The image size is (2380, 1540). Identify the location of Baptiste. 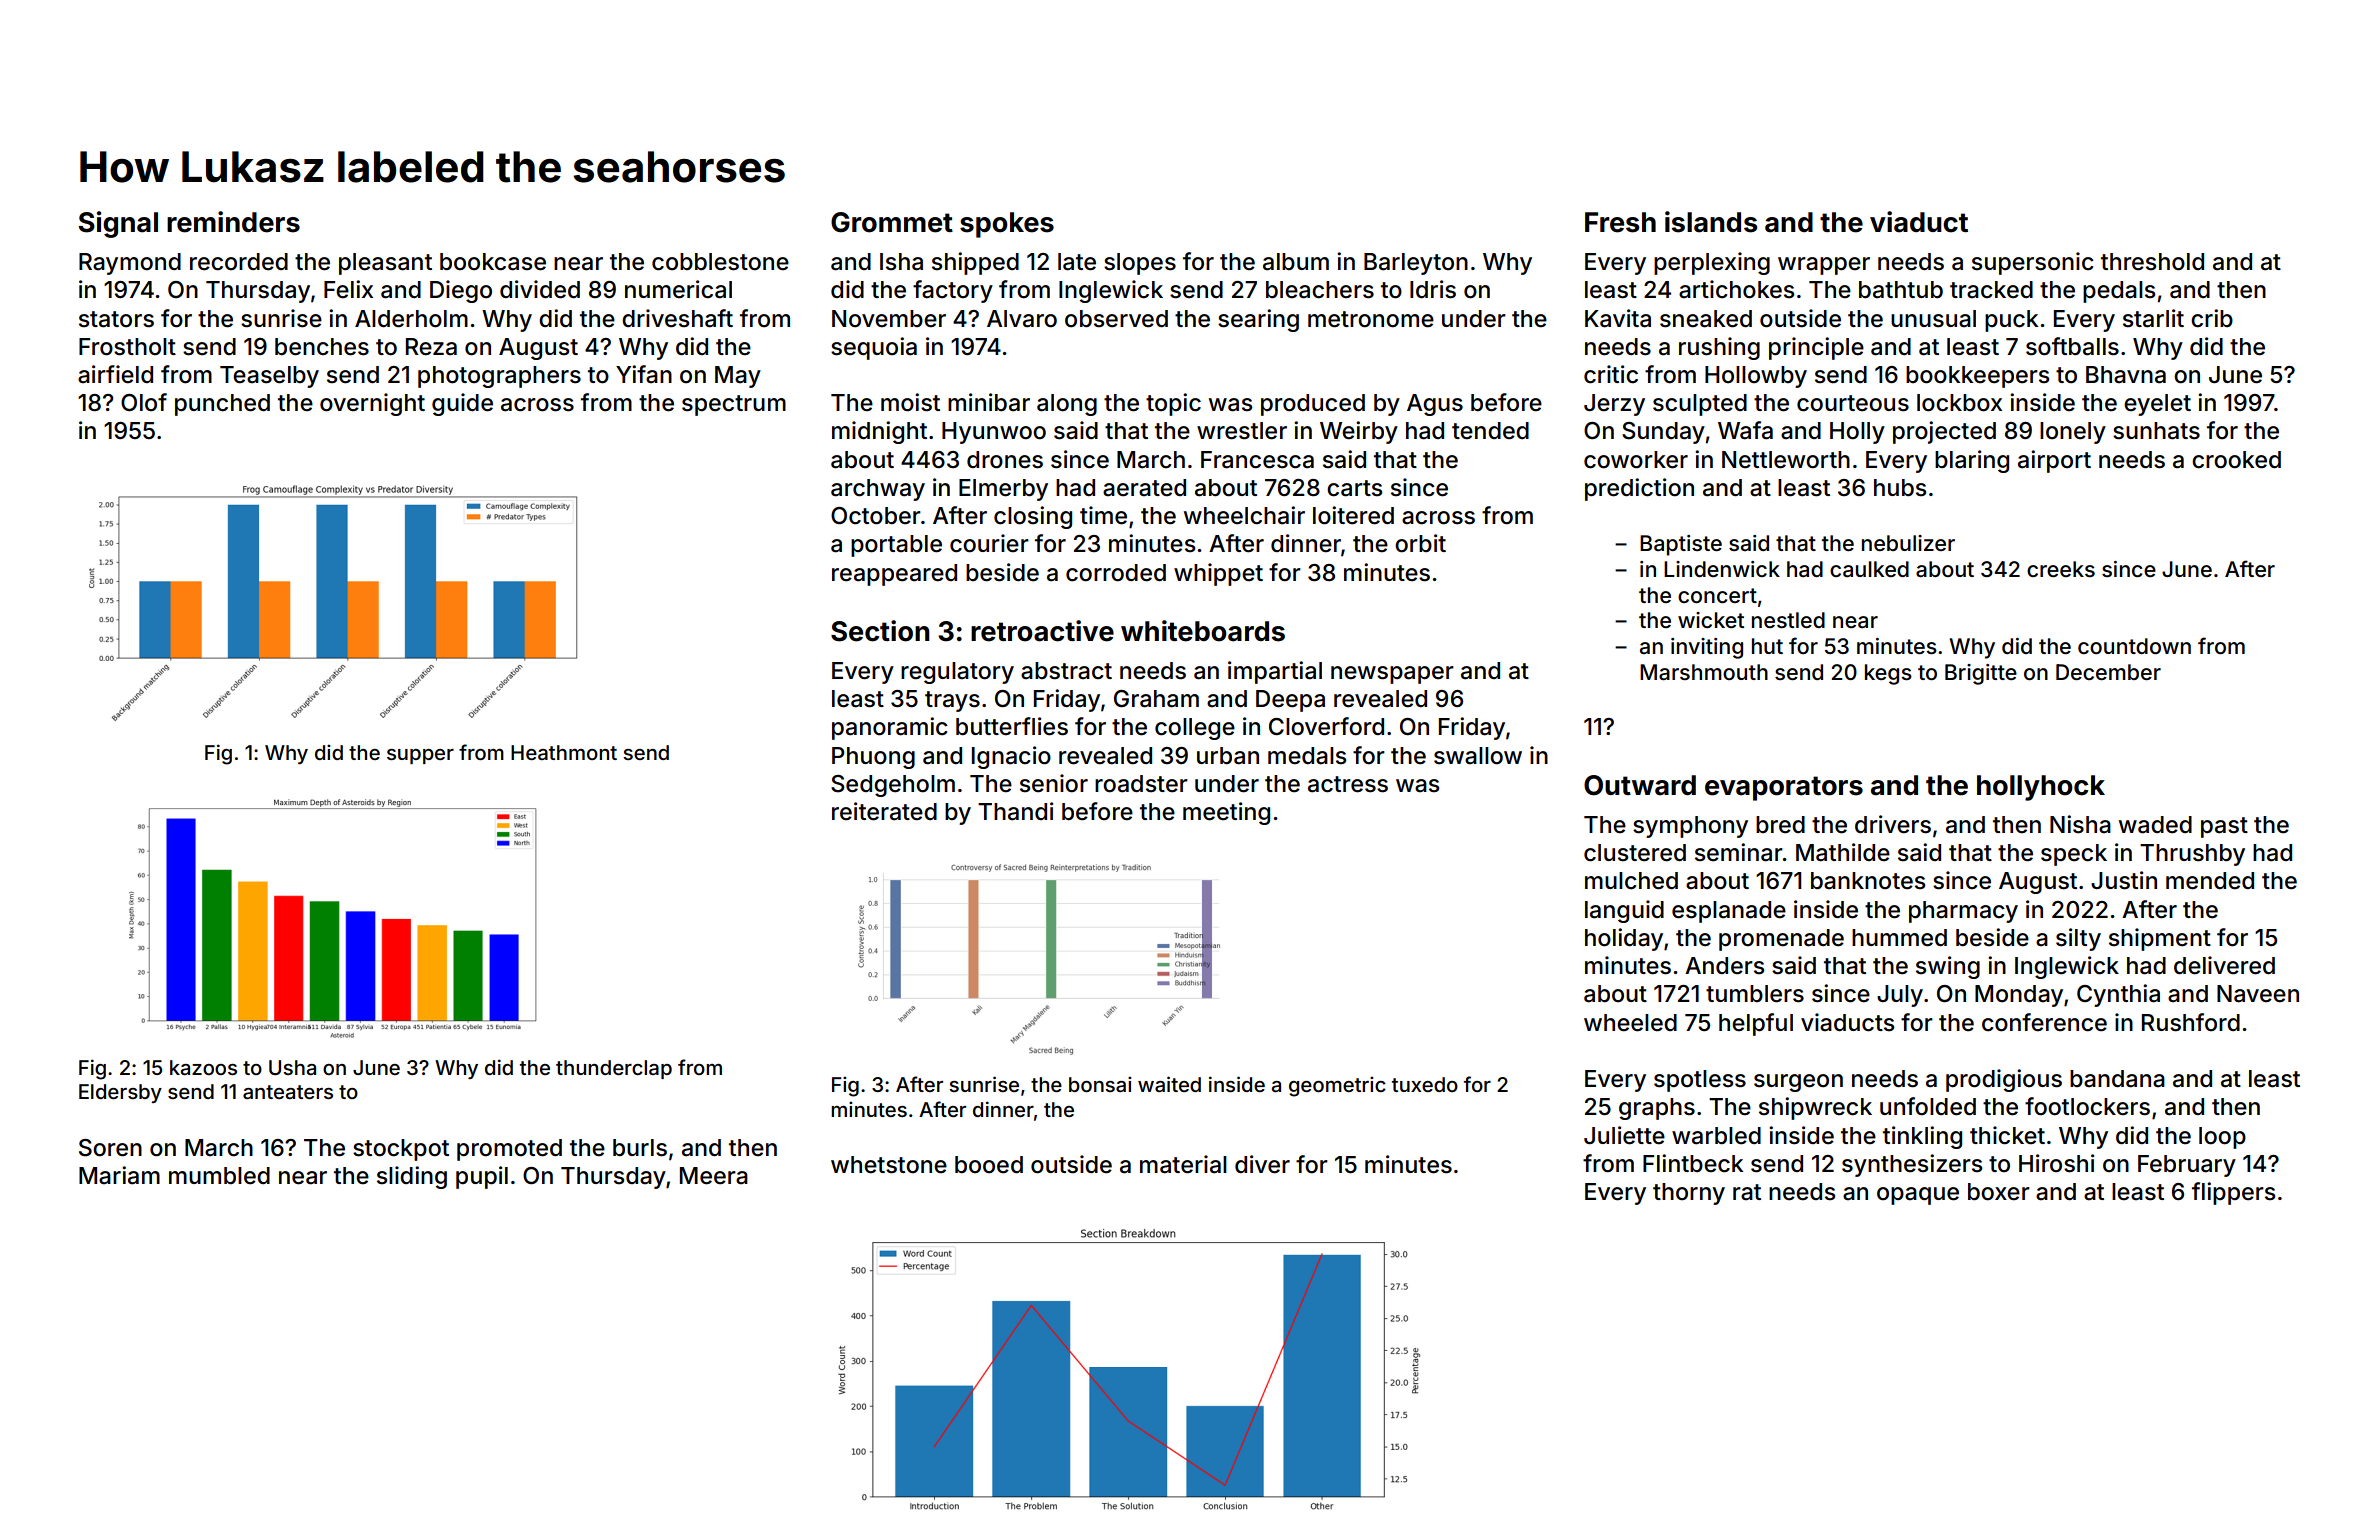
(1681, 545).
